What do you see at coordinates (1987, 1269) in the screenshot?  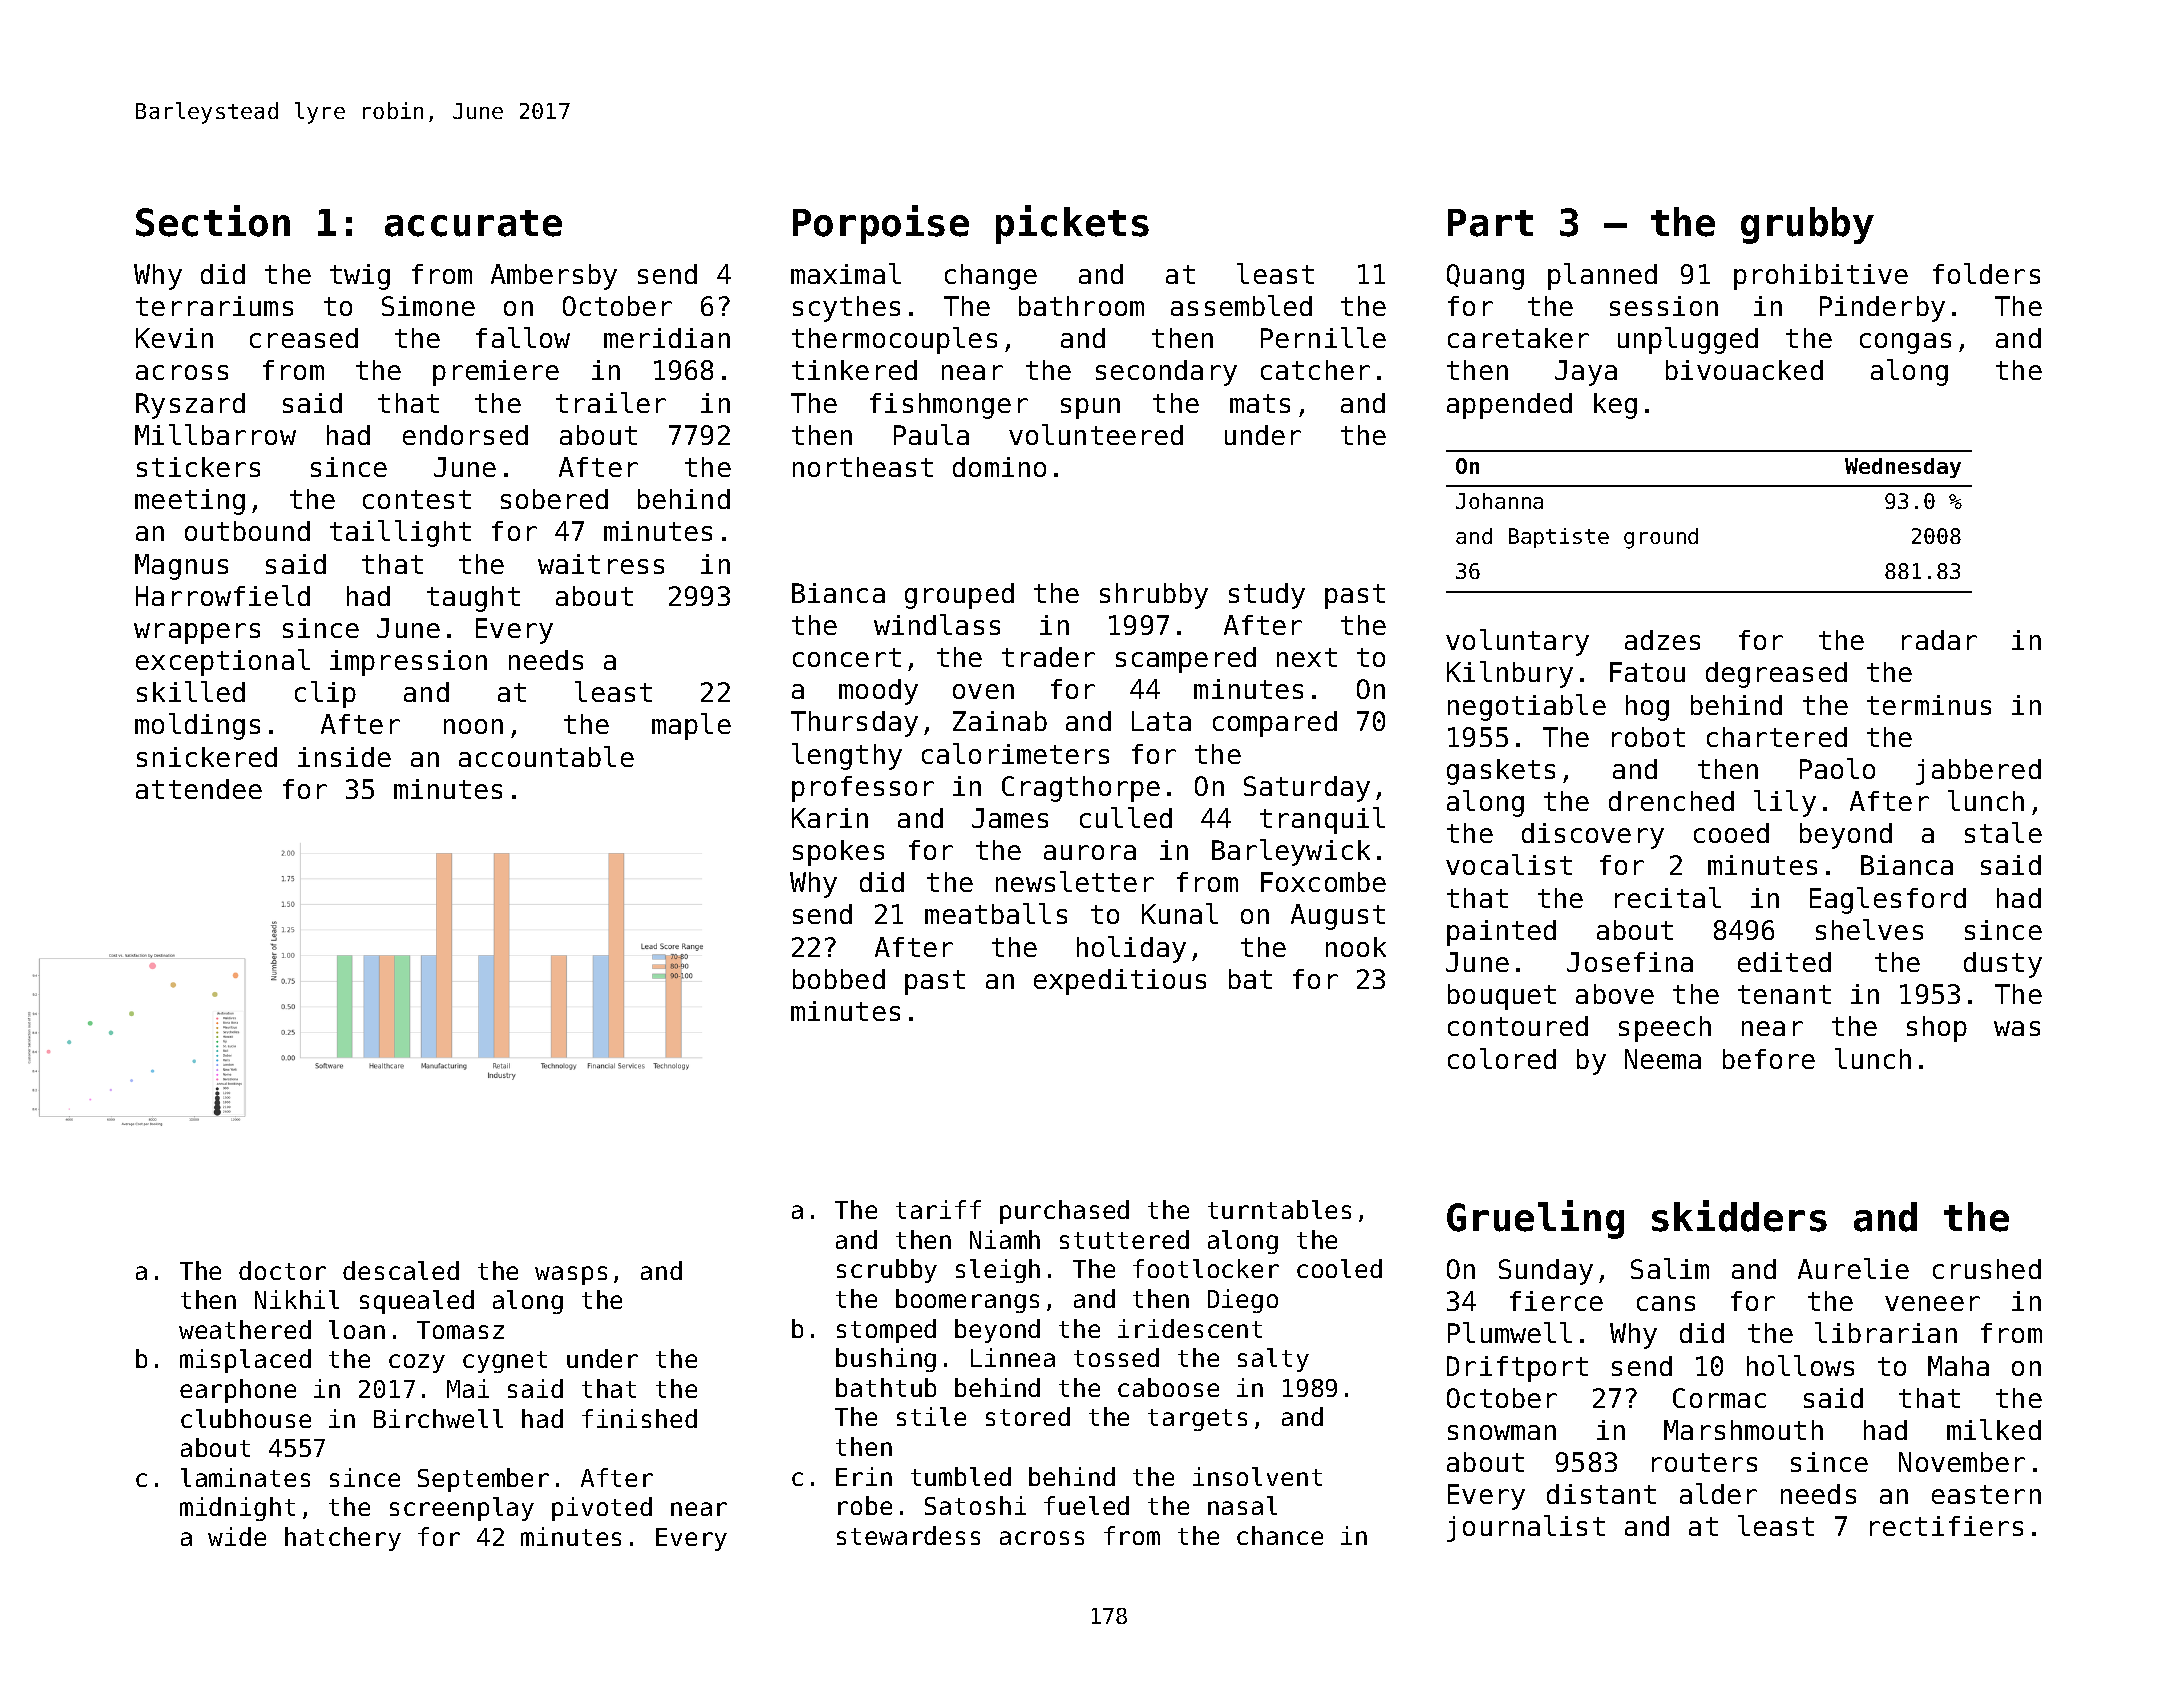 I see `crushed` at bounding box center [1987, 1269].
